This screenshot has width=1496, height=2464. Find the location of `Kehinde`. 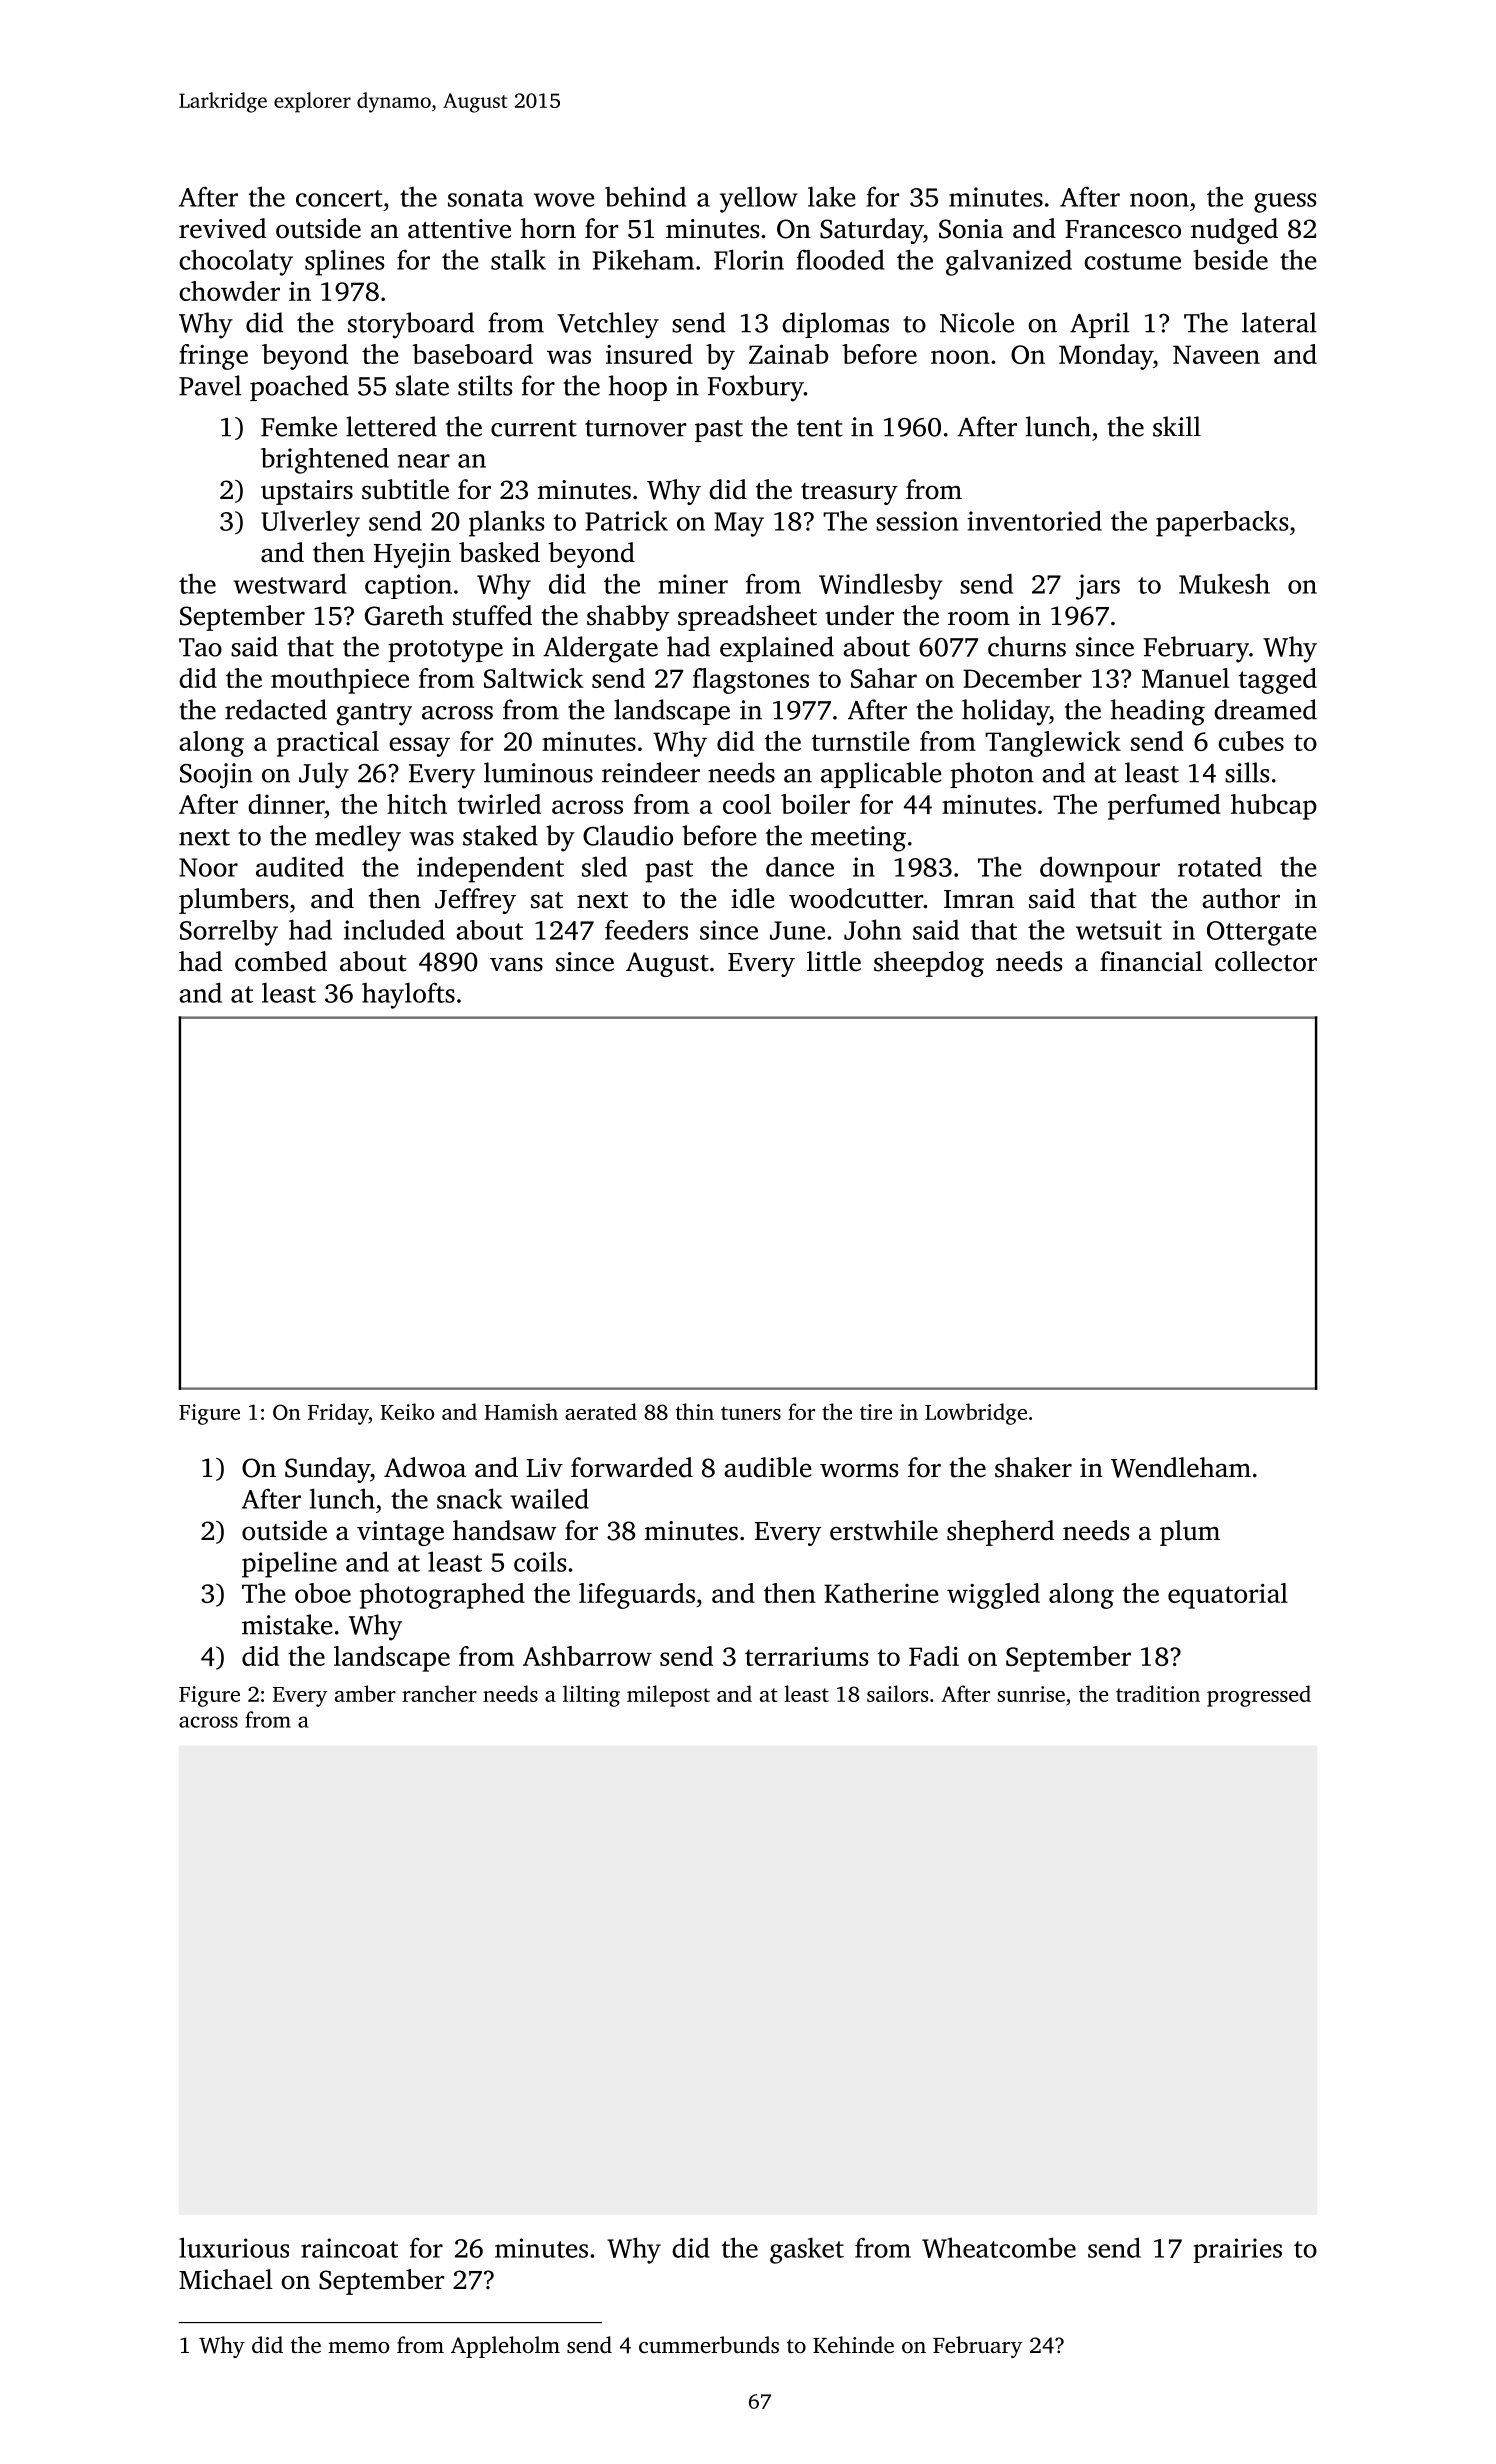

Kehinde is located at coordinates (853, 2345).
